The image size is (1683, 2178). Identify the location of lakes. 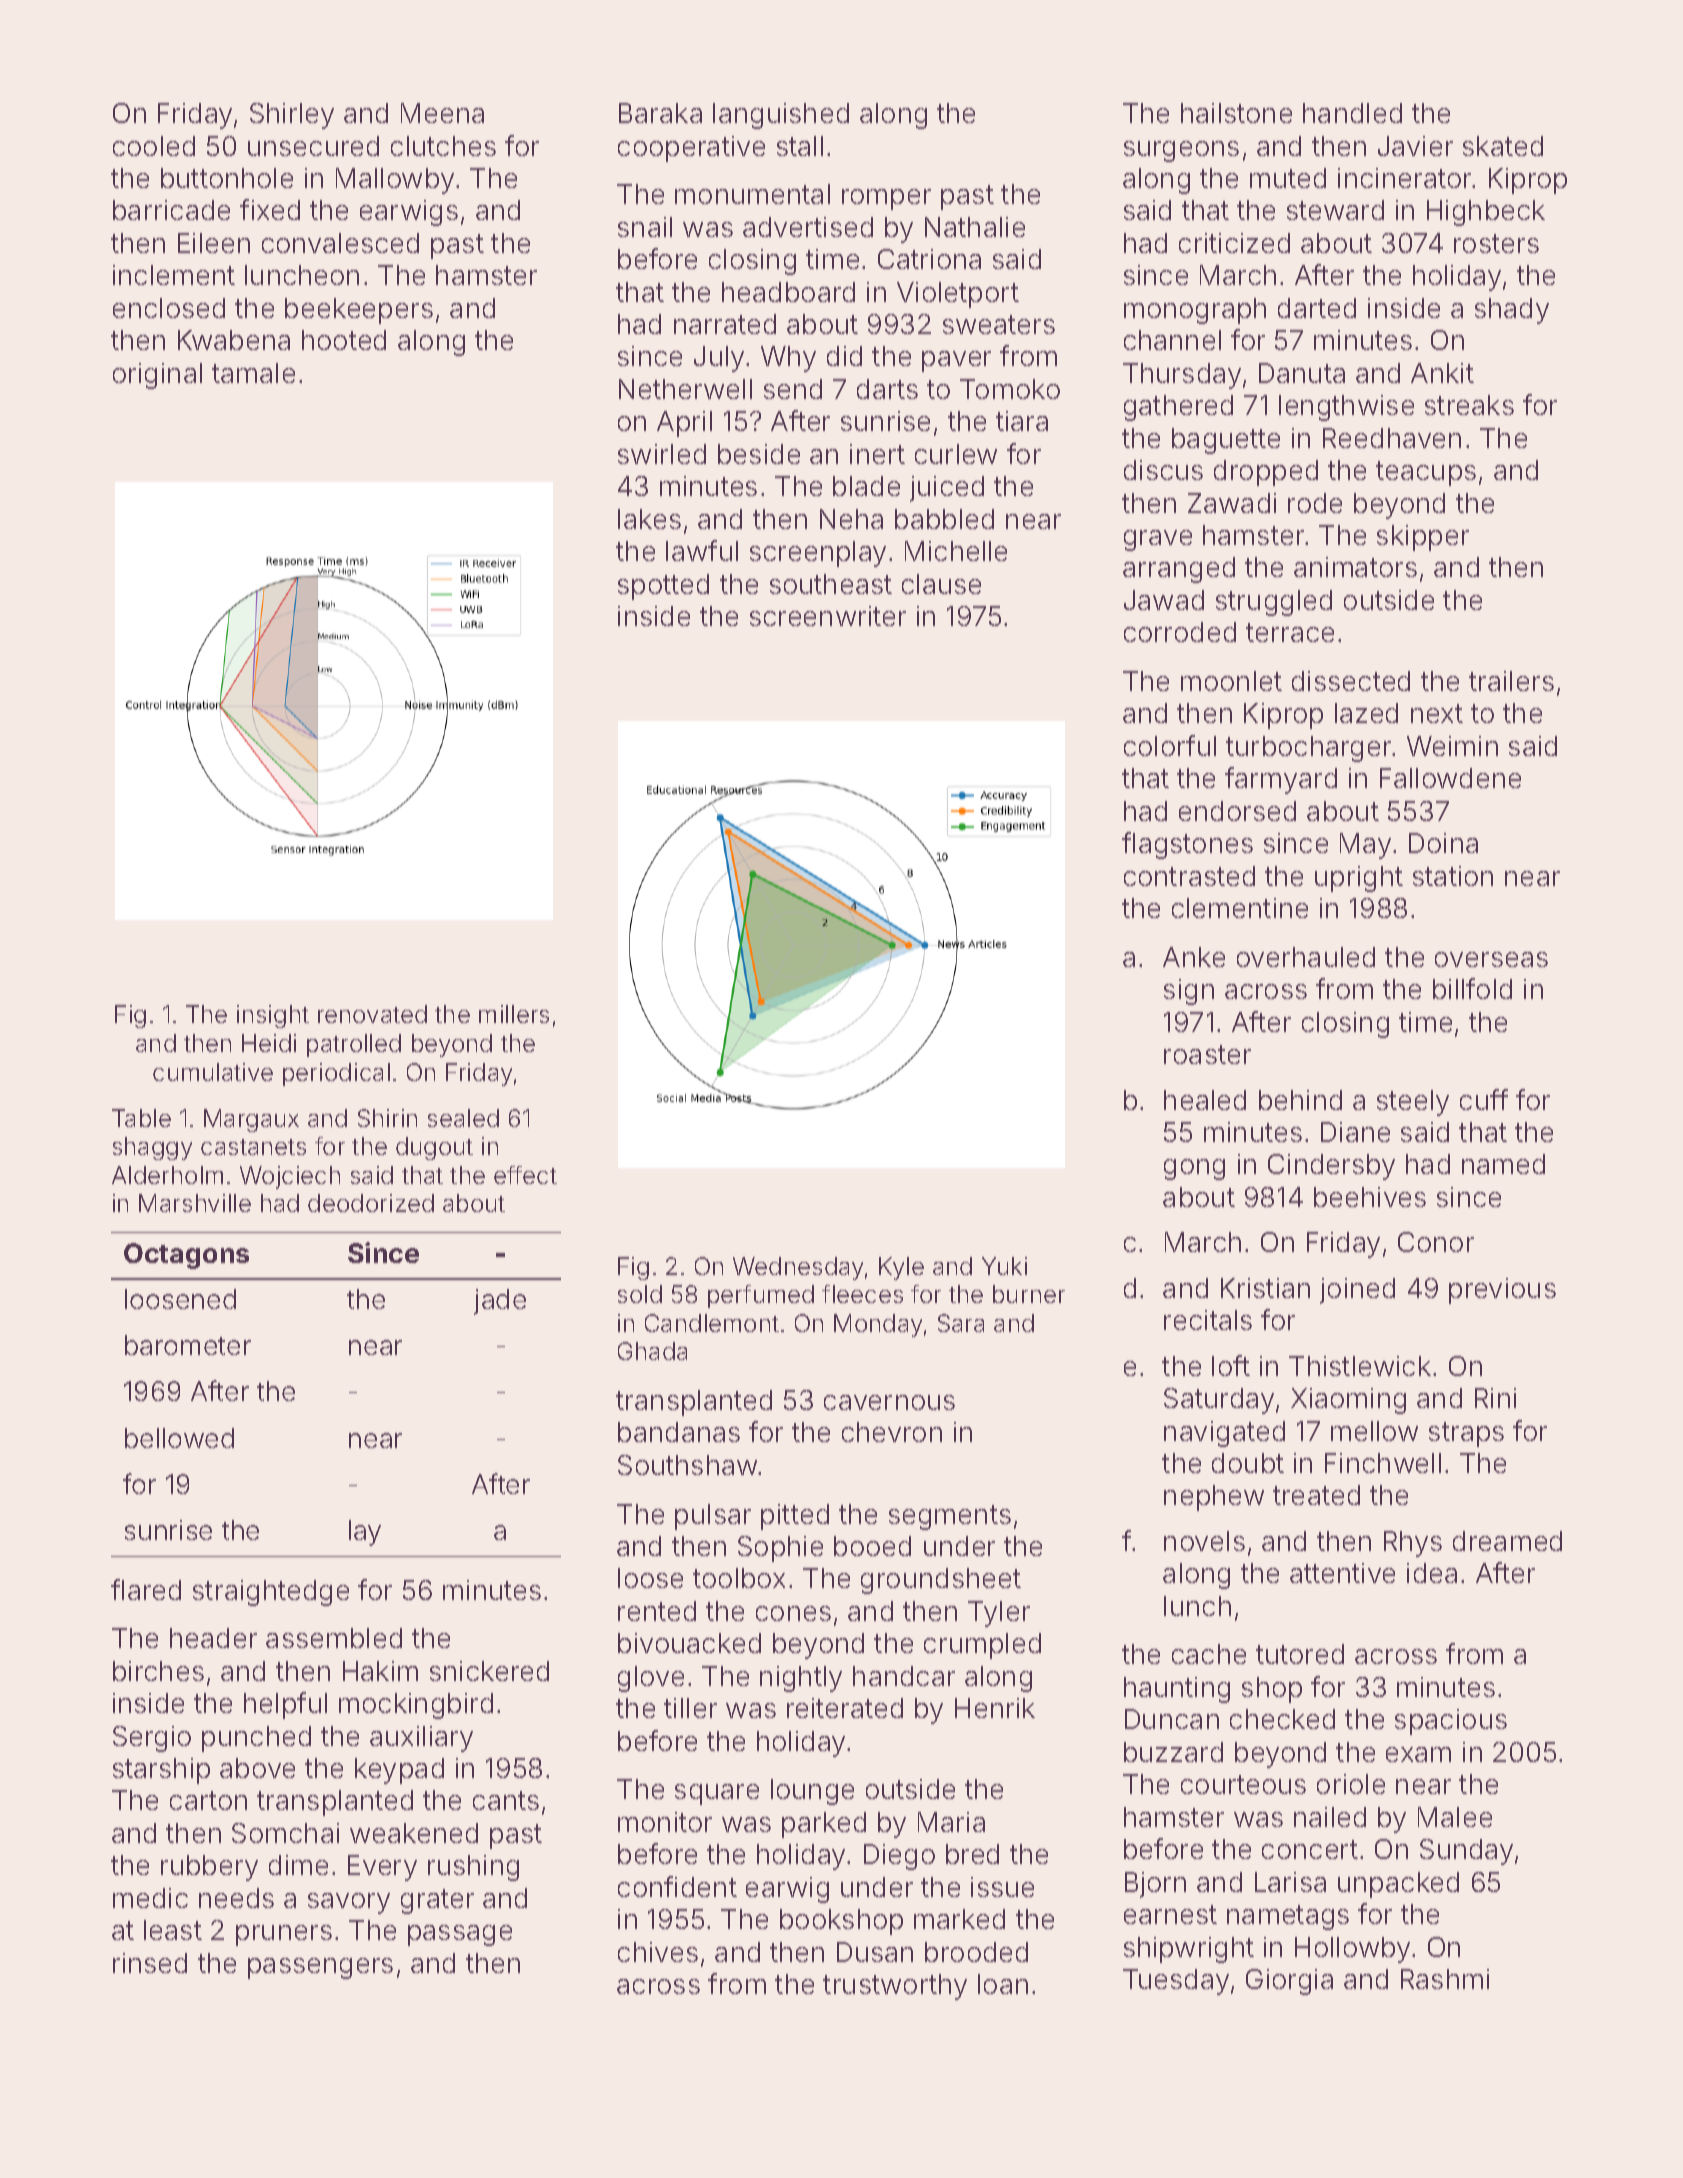
(649, 519).
